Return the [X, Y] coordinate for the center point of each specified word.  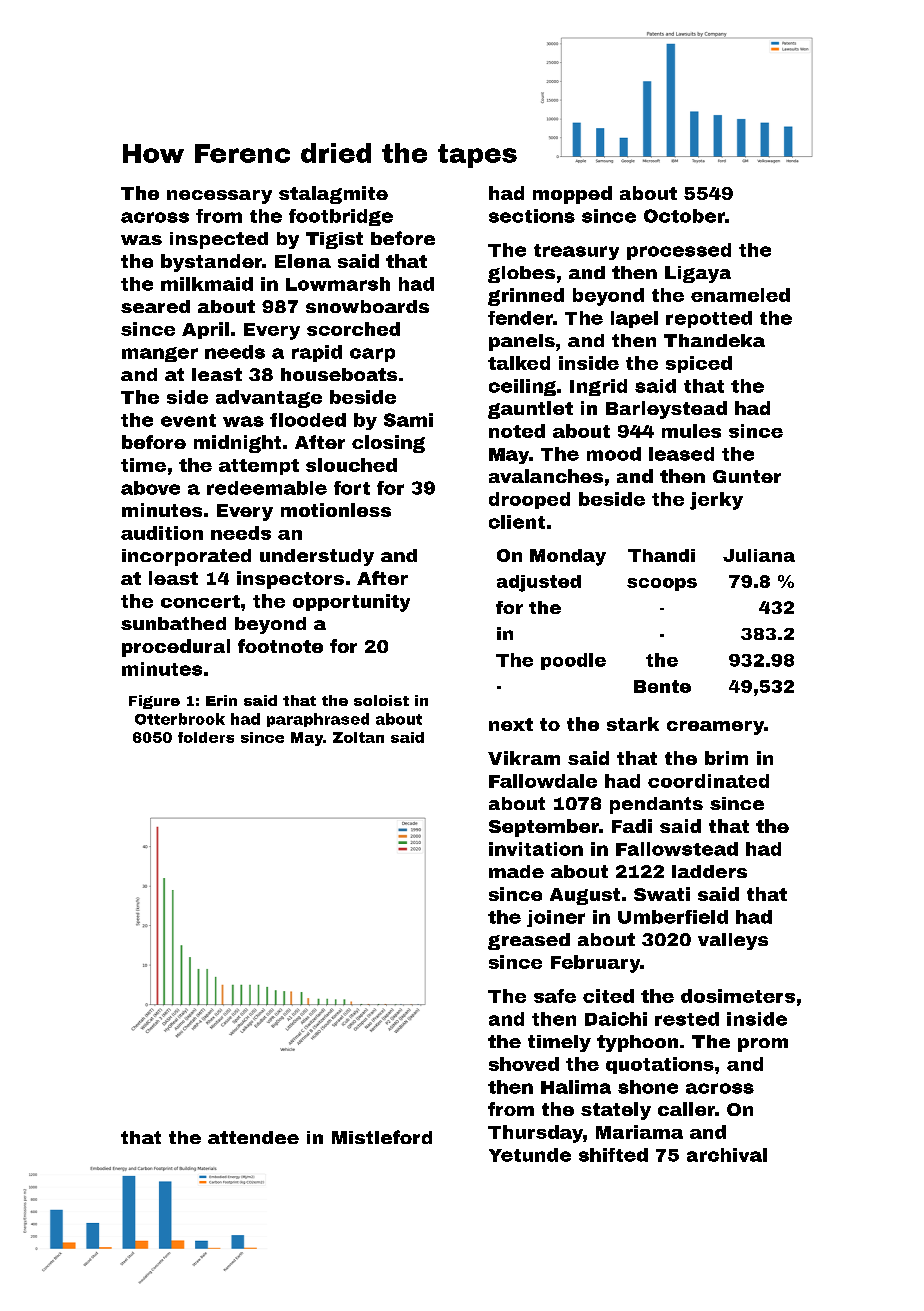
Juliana [759, 555]
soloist [381, 700]
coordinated [708, 781]
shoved [524, 1064]
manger [160, 354]
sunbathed [173, 623]
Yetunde [530, 1155]
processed [679, 251]
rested [687, 1019]
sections [532, 216]
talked [519, 363]
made [516, 871]
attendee [253, 1137]
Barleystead [666, 410]
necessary [219, 197]
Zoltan [358, 737]
